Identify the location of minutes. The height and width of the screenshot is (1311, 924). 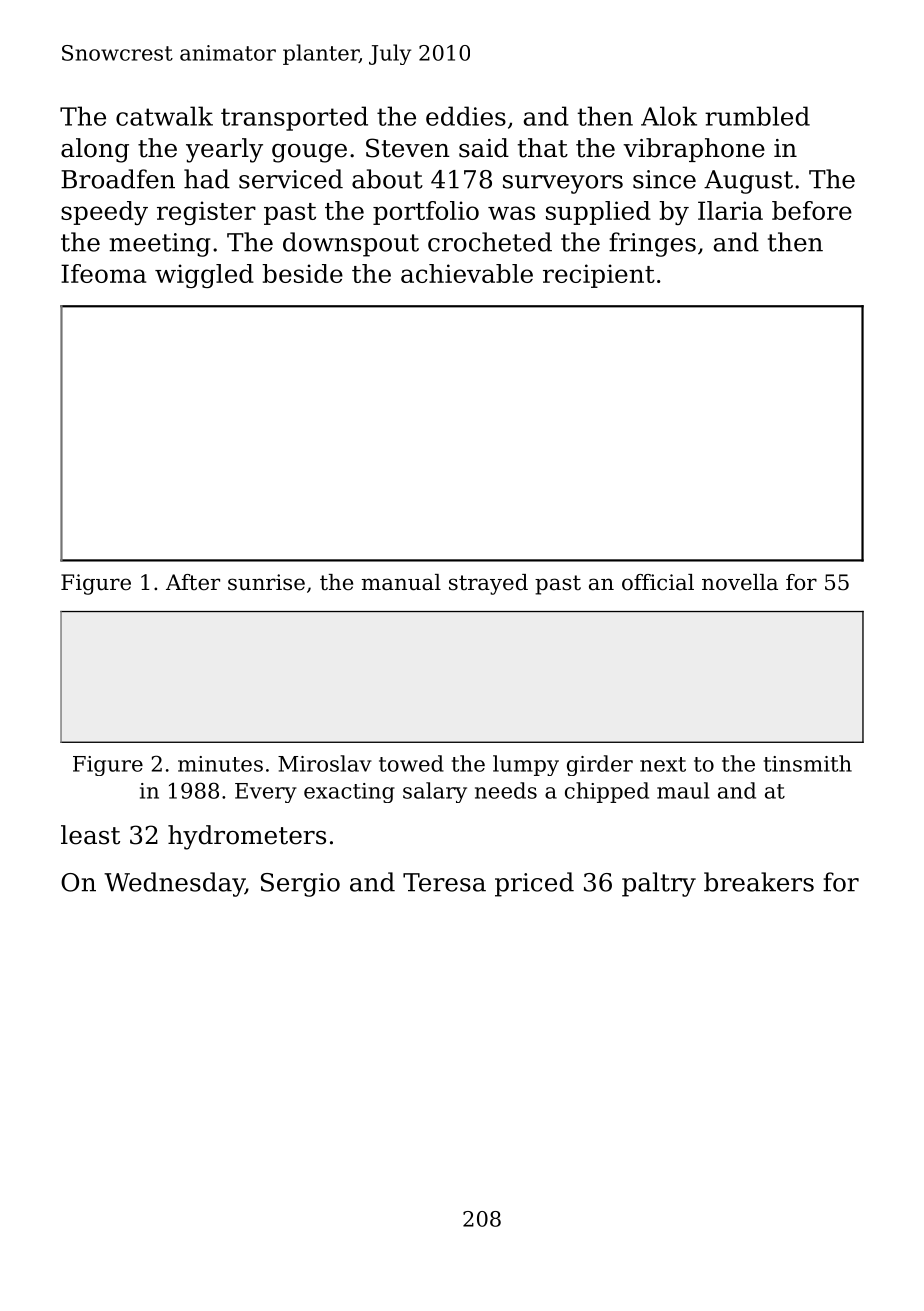
(220, 764).
